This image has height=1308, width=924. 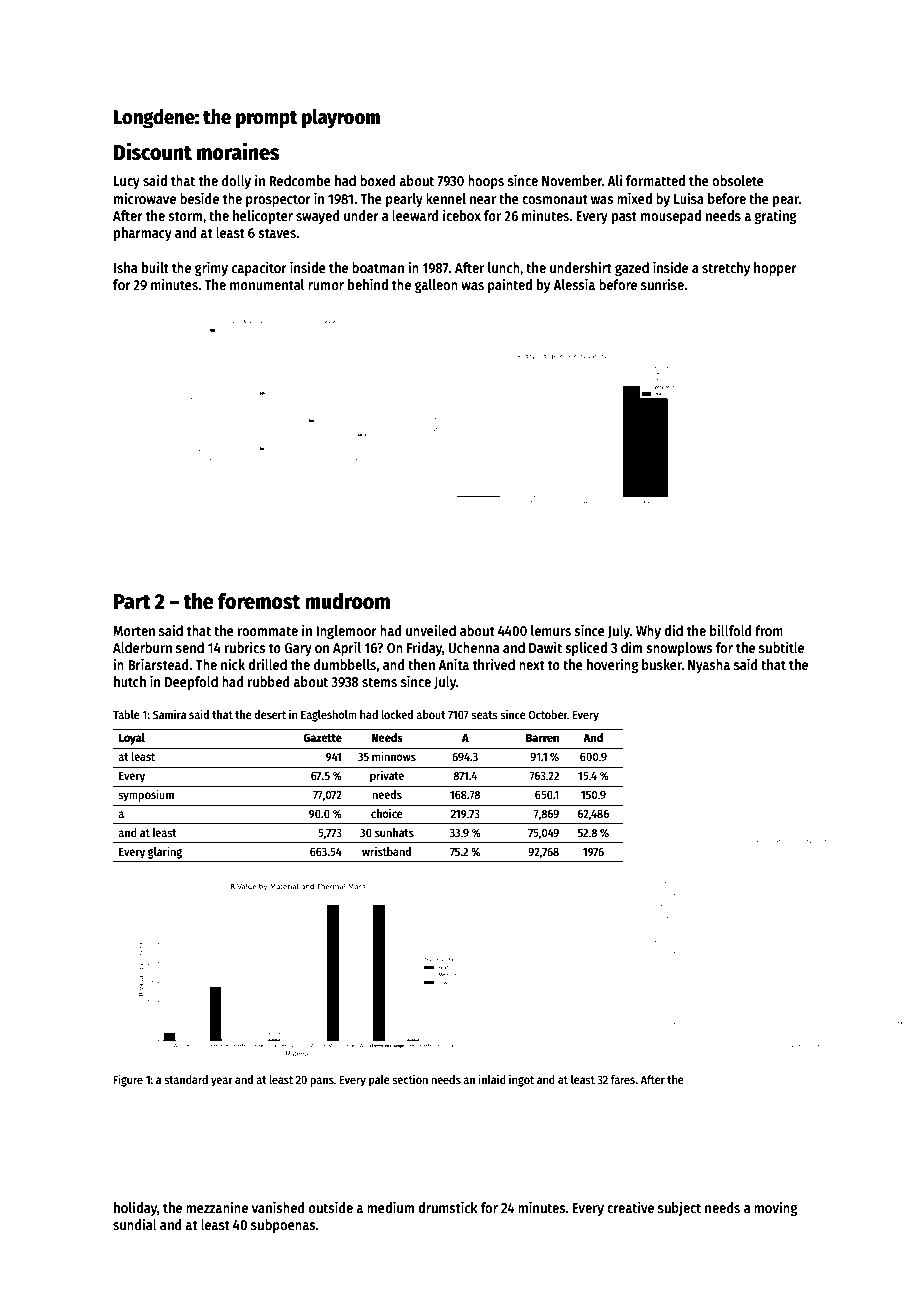 I want to click on moraines, so click(x=238, y=151).
